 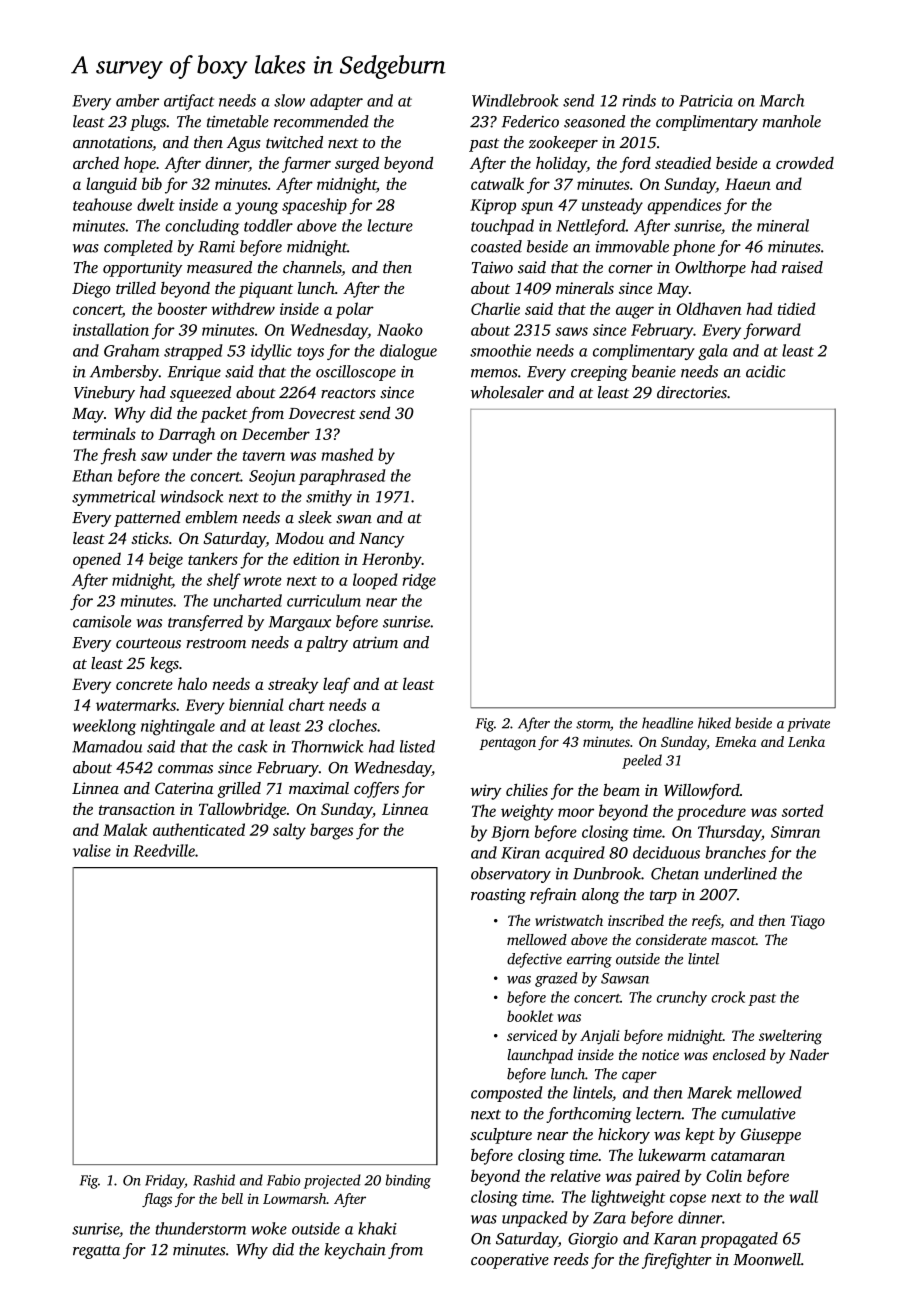 I want to click on lecture, so click(x=390, y=225).
